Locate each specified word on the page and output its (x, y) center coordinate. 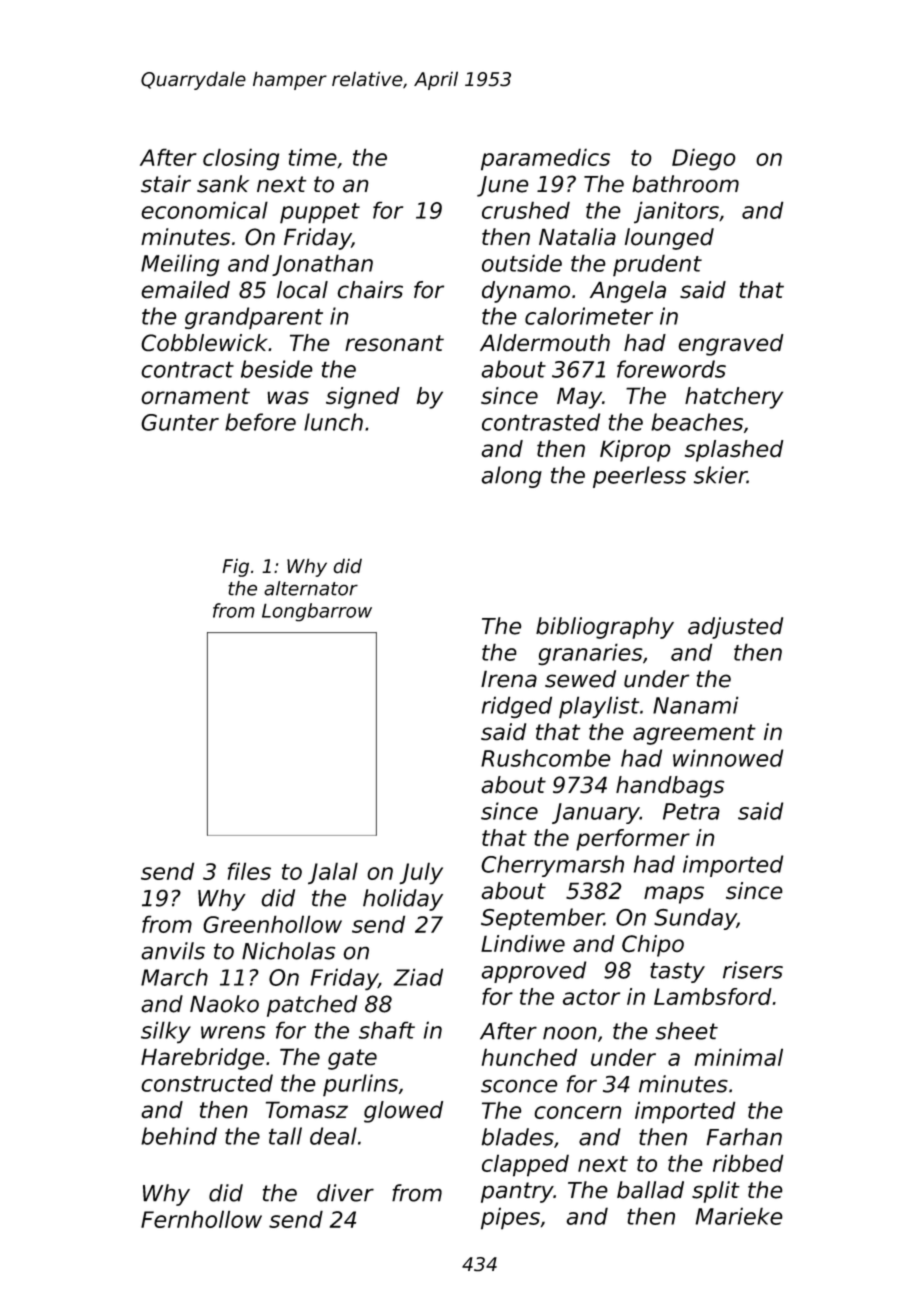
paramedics (545, 159)
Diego (704, 159)
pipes (510, 1218)
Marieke (739, 1216)
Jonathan (322, 265)
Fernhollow (201, 1219)
